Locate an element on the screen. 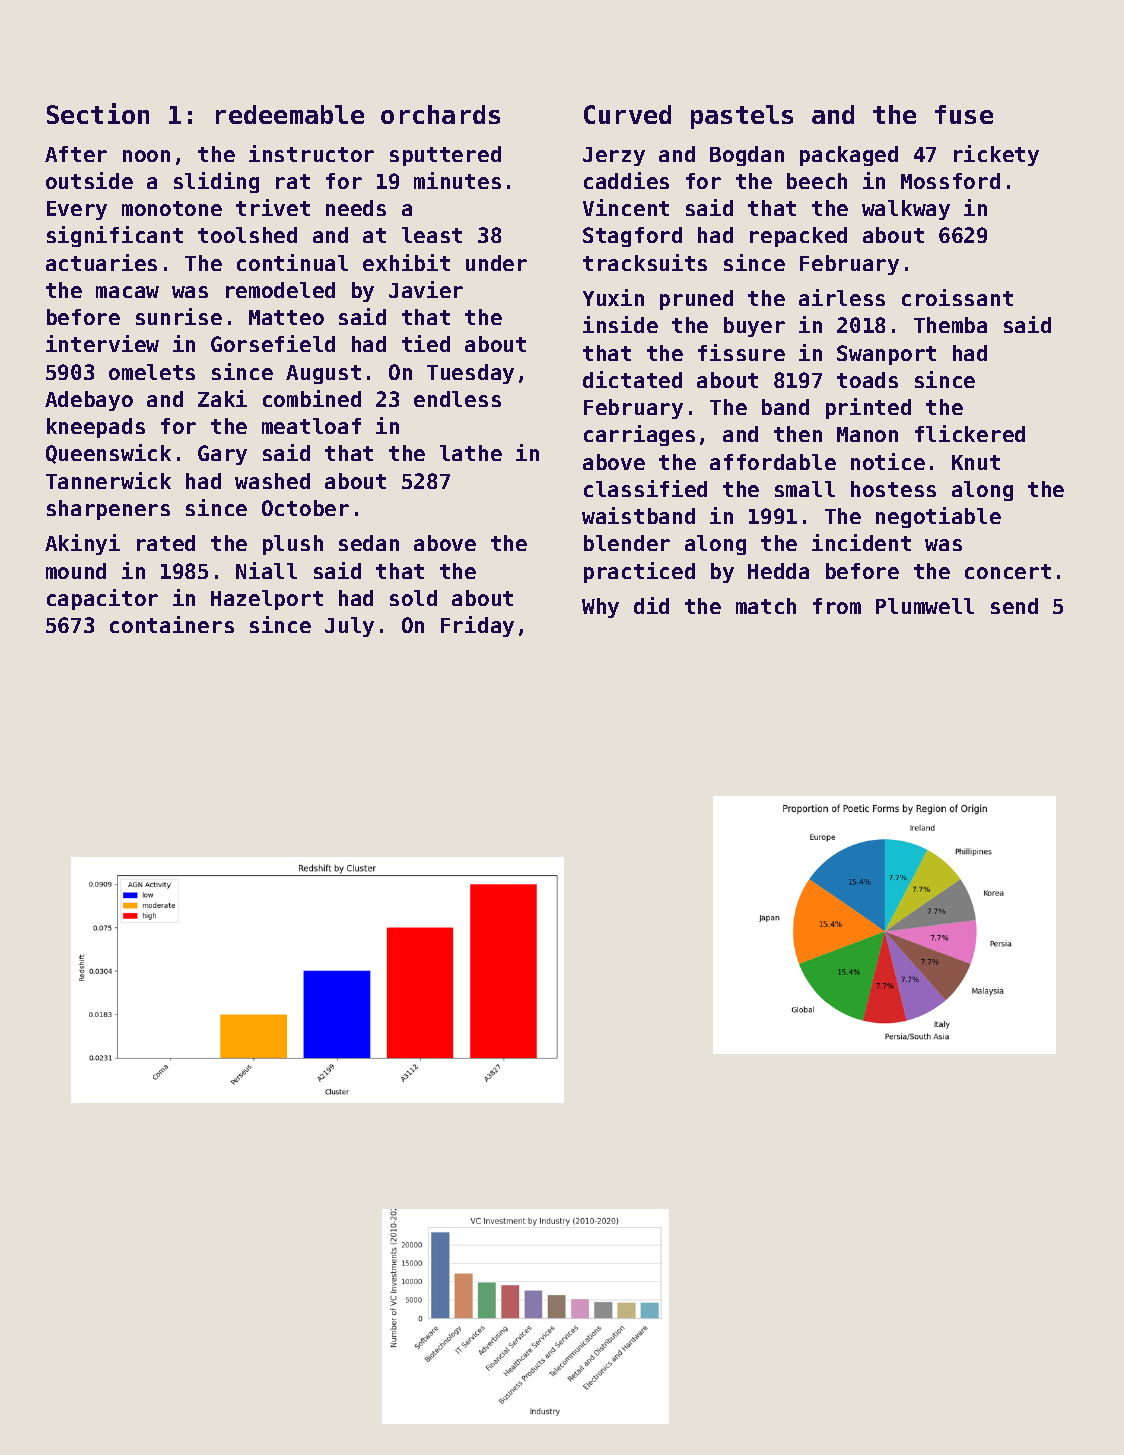  incident is located at coordinates (861, 542).
